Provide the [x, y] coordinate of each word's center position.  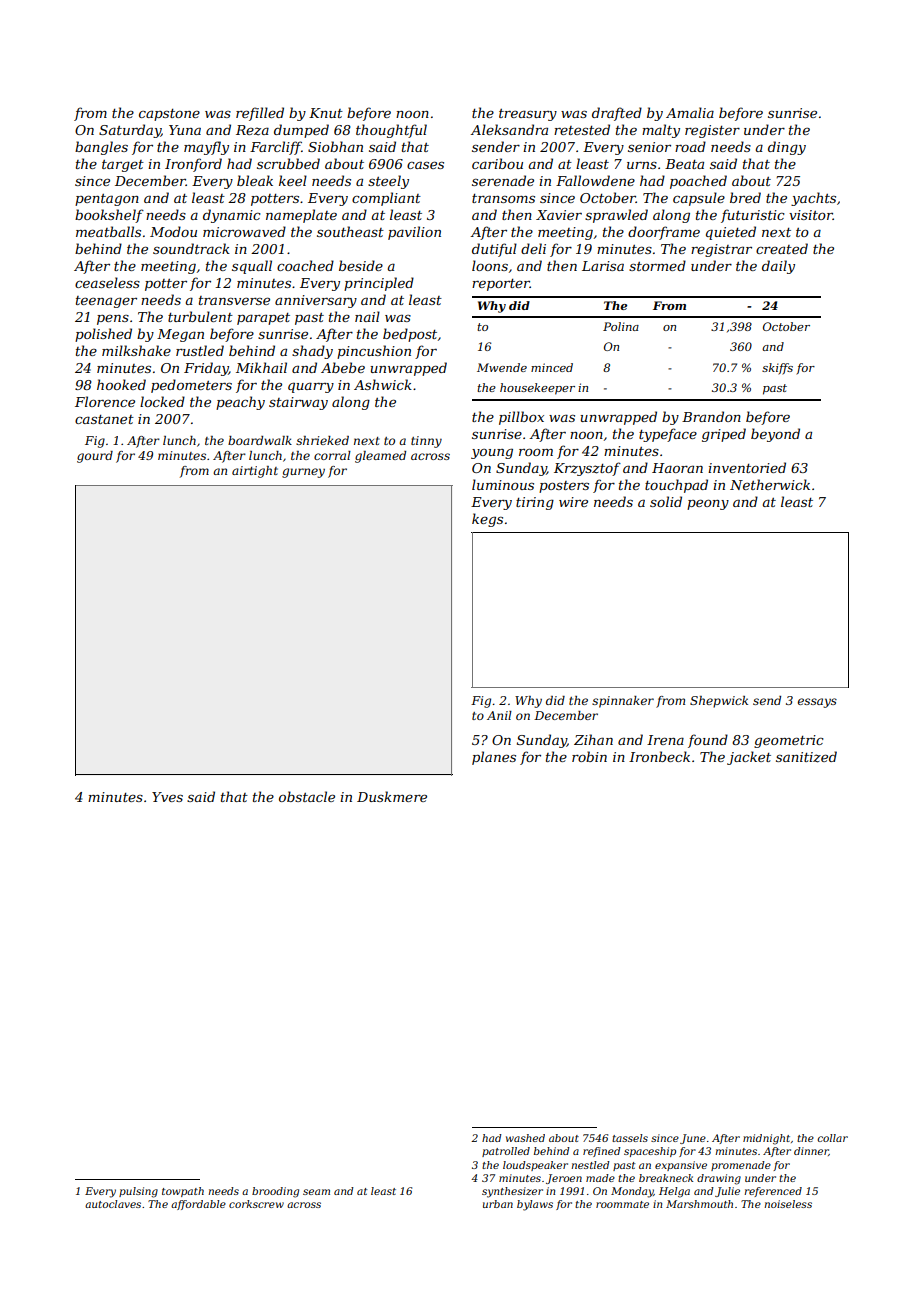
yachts [813, 199]
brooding [275, 1192]
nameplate [301, 216]
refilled [260, 114]
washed [525, 1138]
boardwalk [260, 440]
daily [778, 267]
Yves [167, 797]
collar [832, 1138]
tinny [426, 442]
